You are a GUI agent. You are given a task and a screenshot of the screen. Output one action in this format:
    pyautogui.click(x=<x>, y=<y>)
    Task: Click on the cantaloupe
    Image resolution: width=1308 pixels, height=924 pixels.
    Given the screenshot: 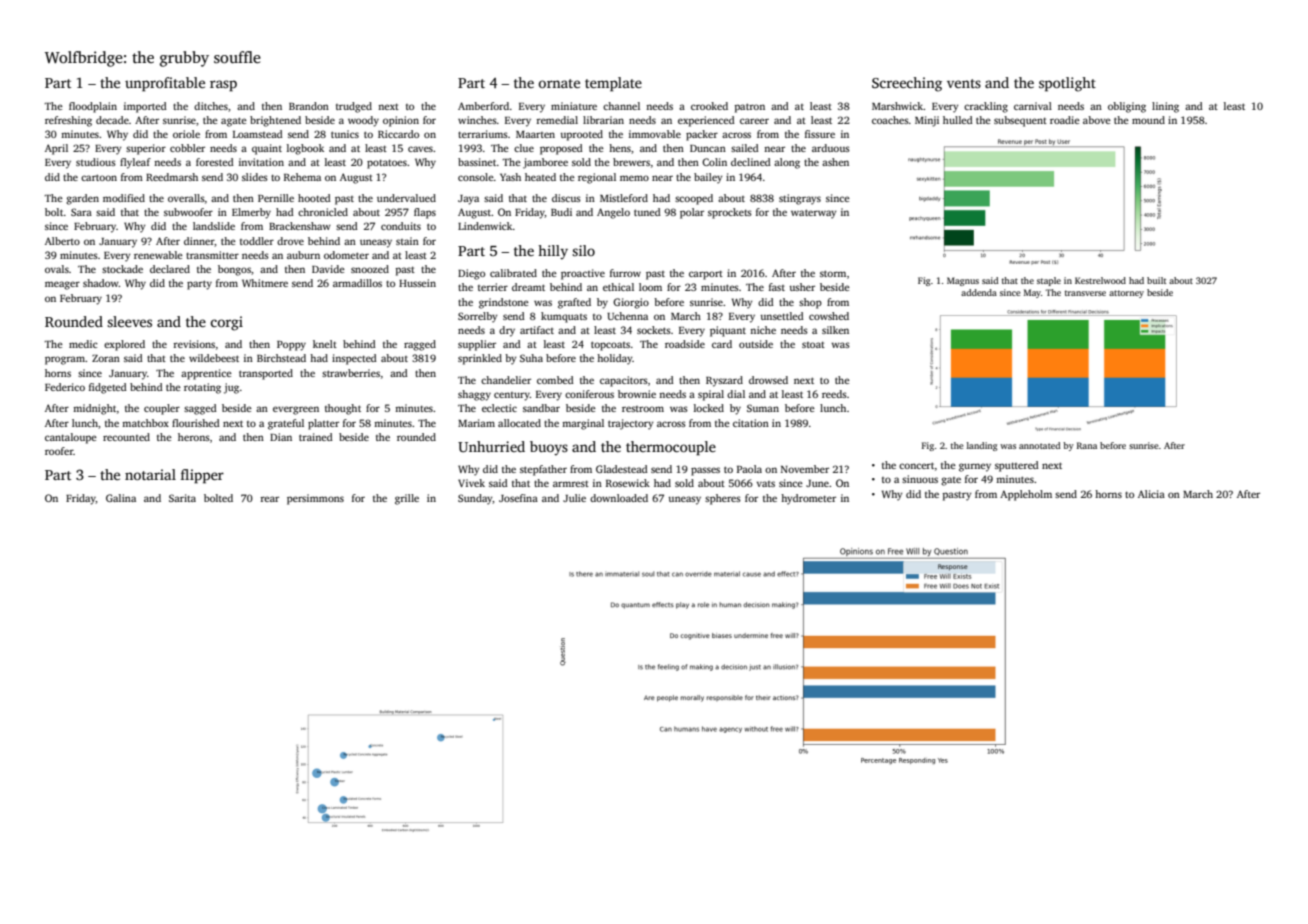 What is the action you would take?
    pyautogui.click(x=71, y=438)
